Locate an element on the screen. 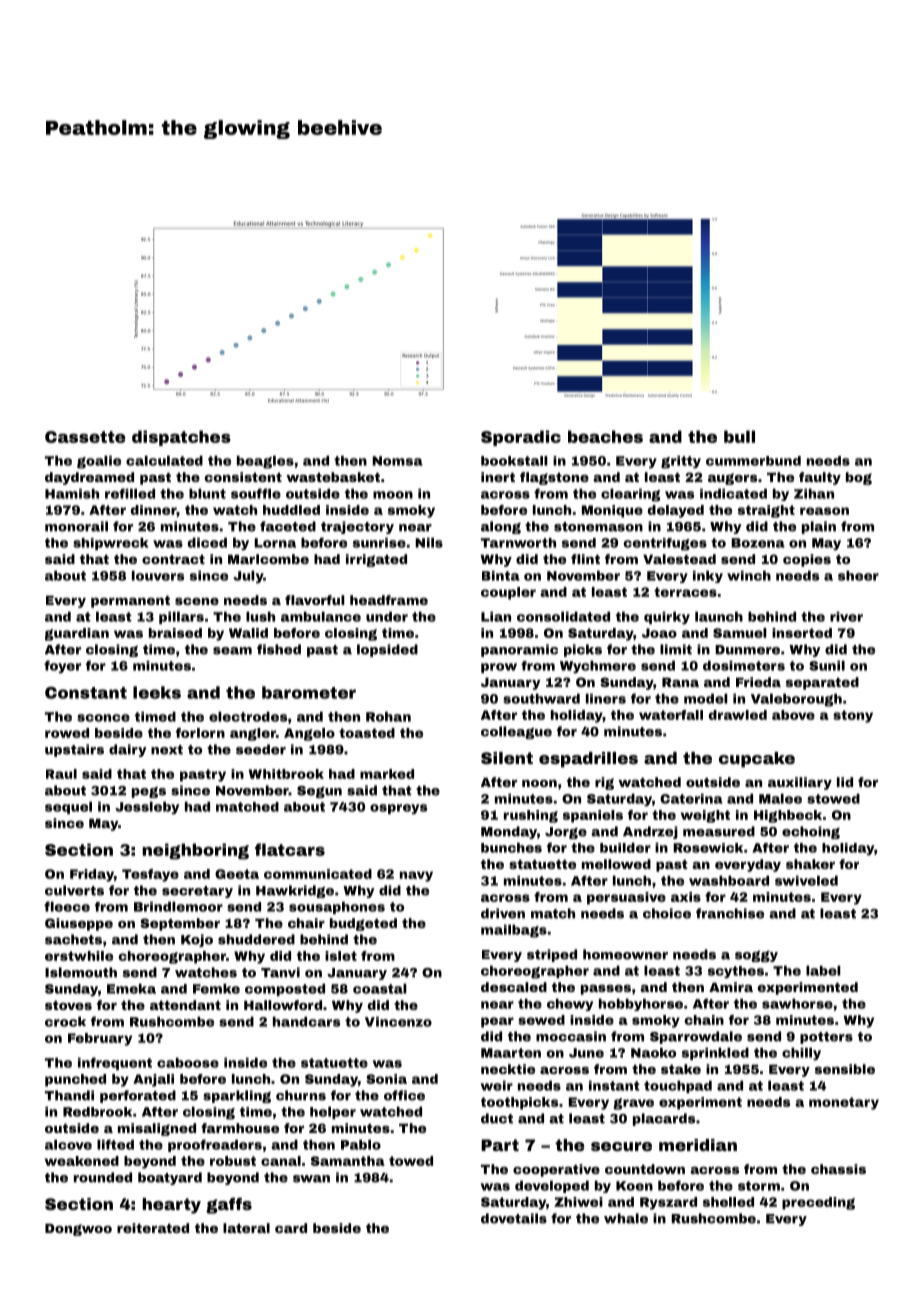 This screenshot has height=1314, width=924. reiterated is located at coordinates (153, 1228).
